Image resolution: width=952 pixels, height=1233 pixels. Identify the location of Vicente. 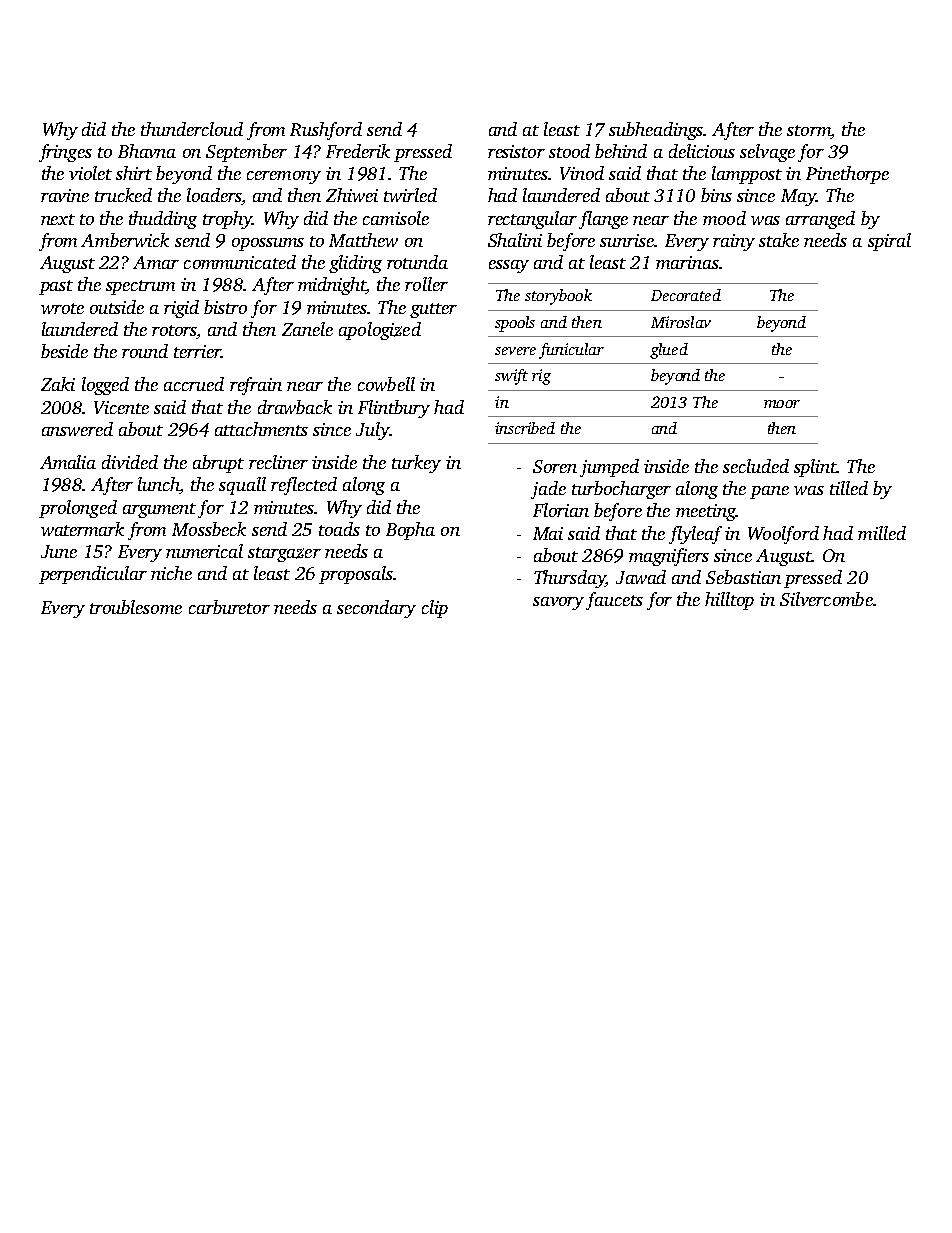
(121, 407).
